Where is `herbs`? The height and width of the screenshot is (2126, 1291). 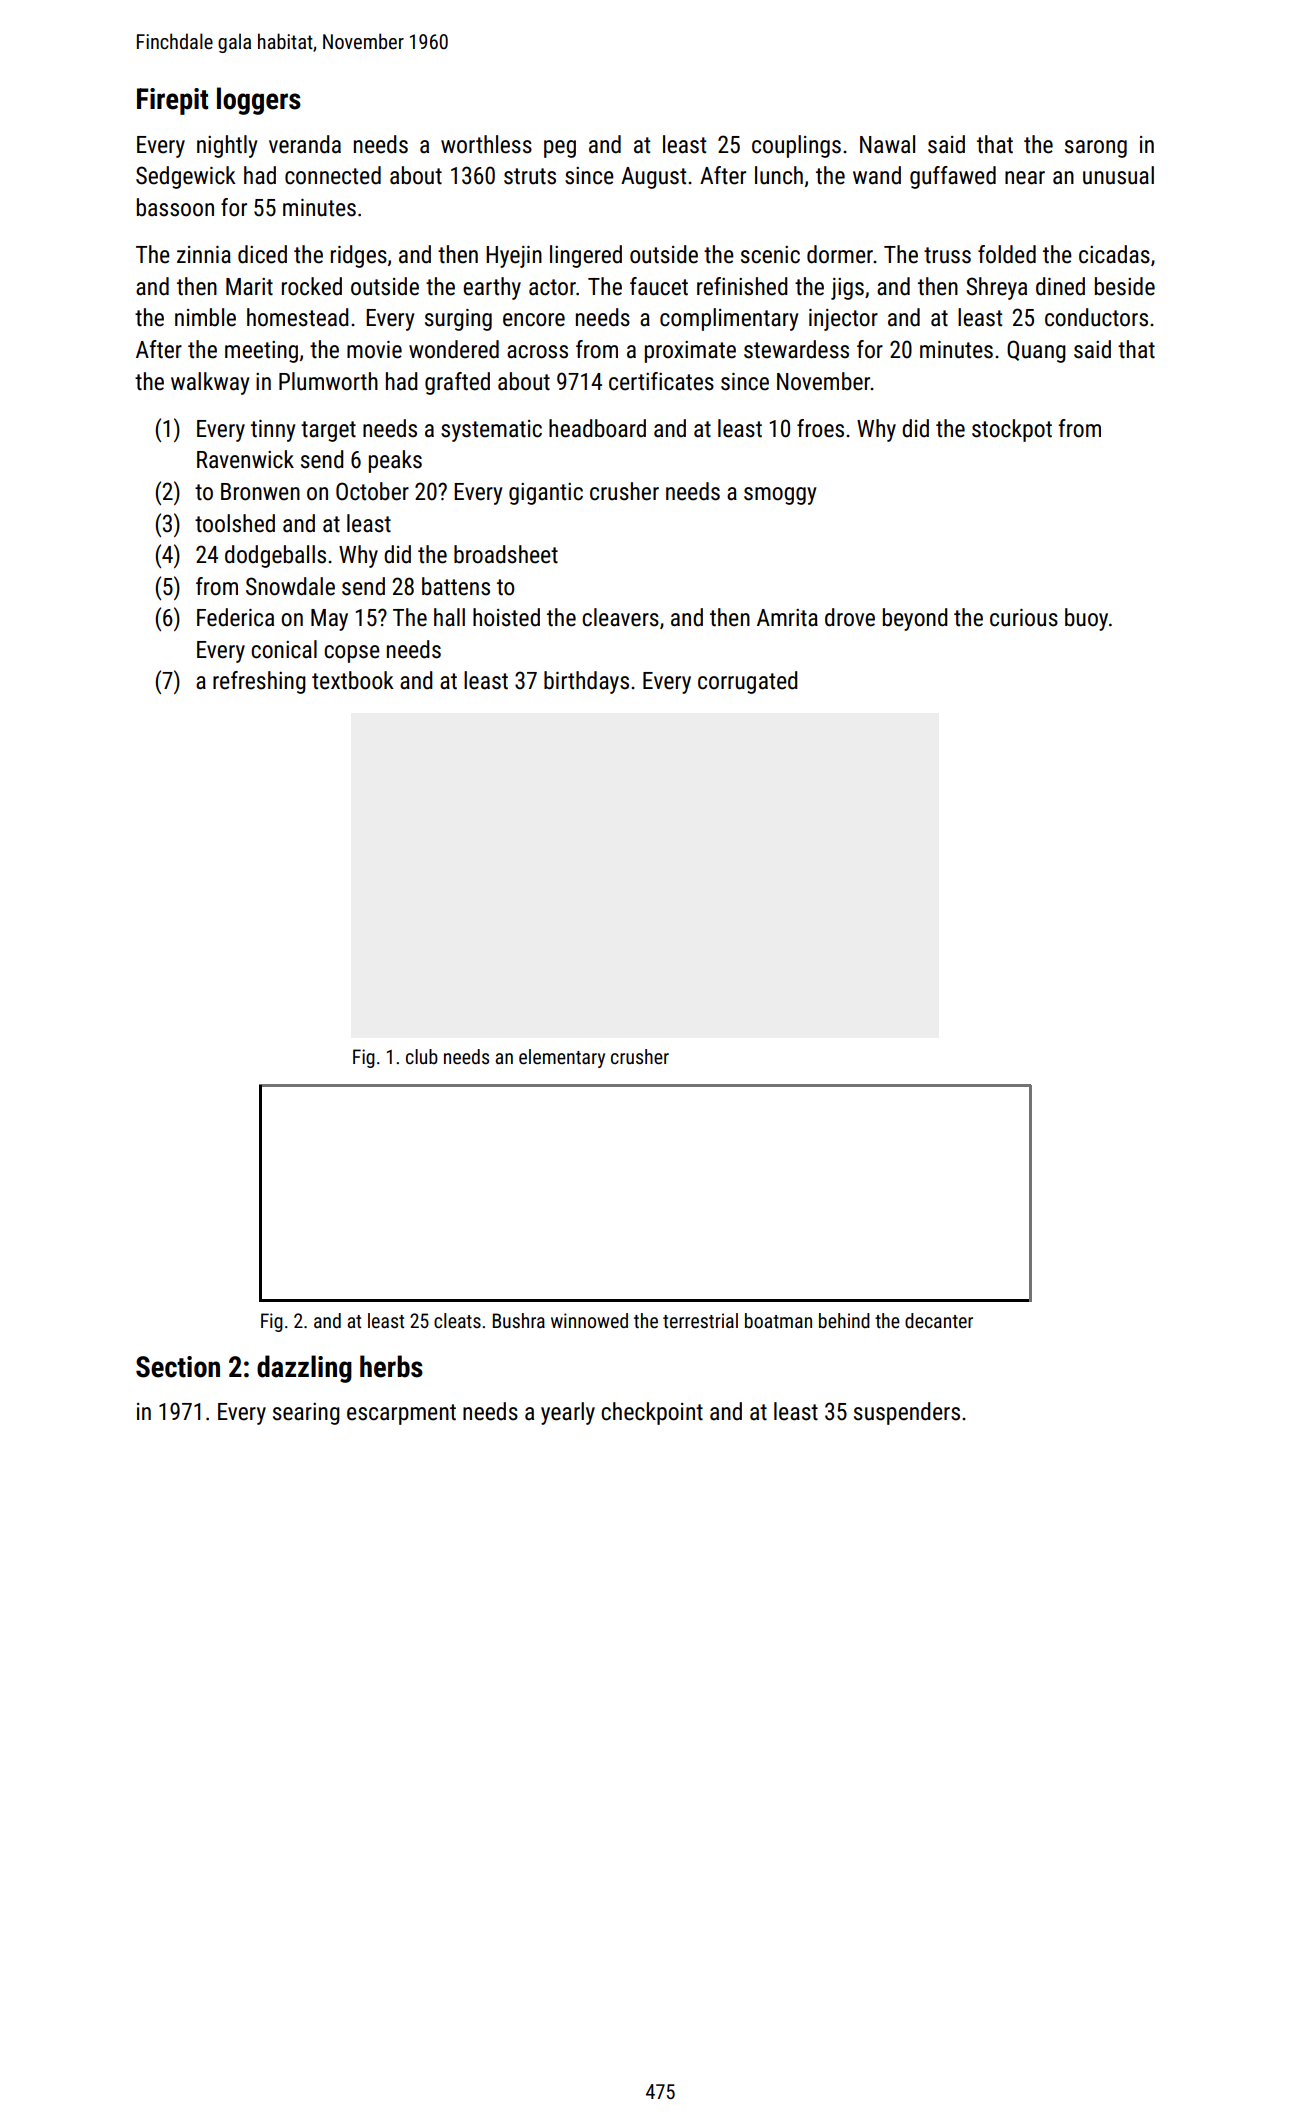 herbs is located at coordinates (391, 1366).
